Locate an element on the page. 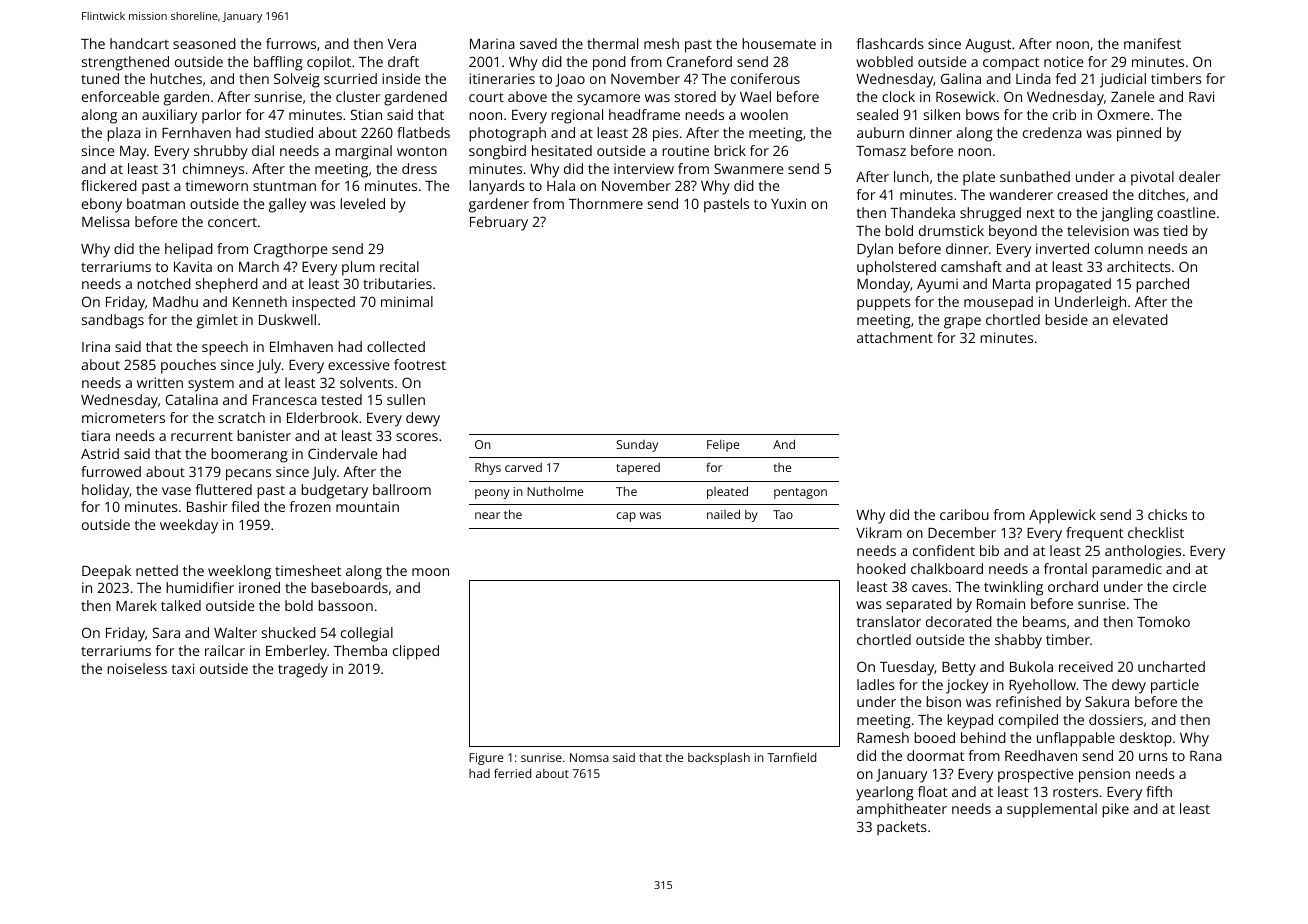  pouches is located at coordinates (188, 366).
